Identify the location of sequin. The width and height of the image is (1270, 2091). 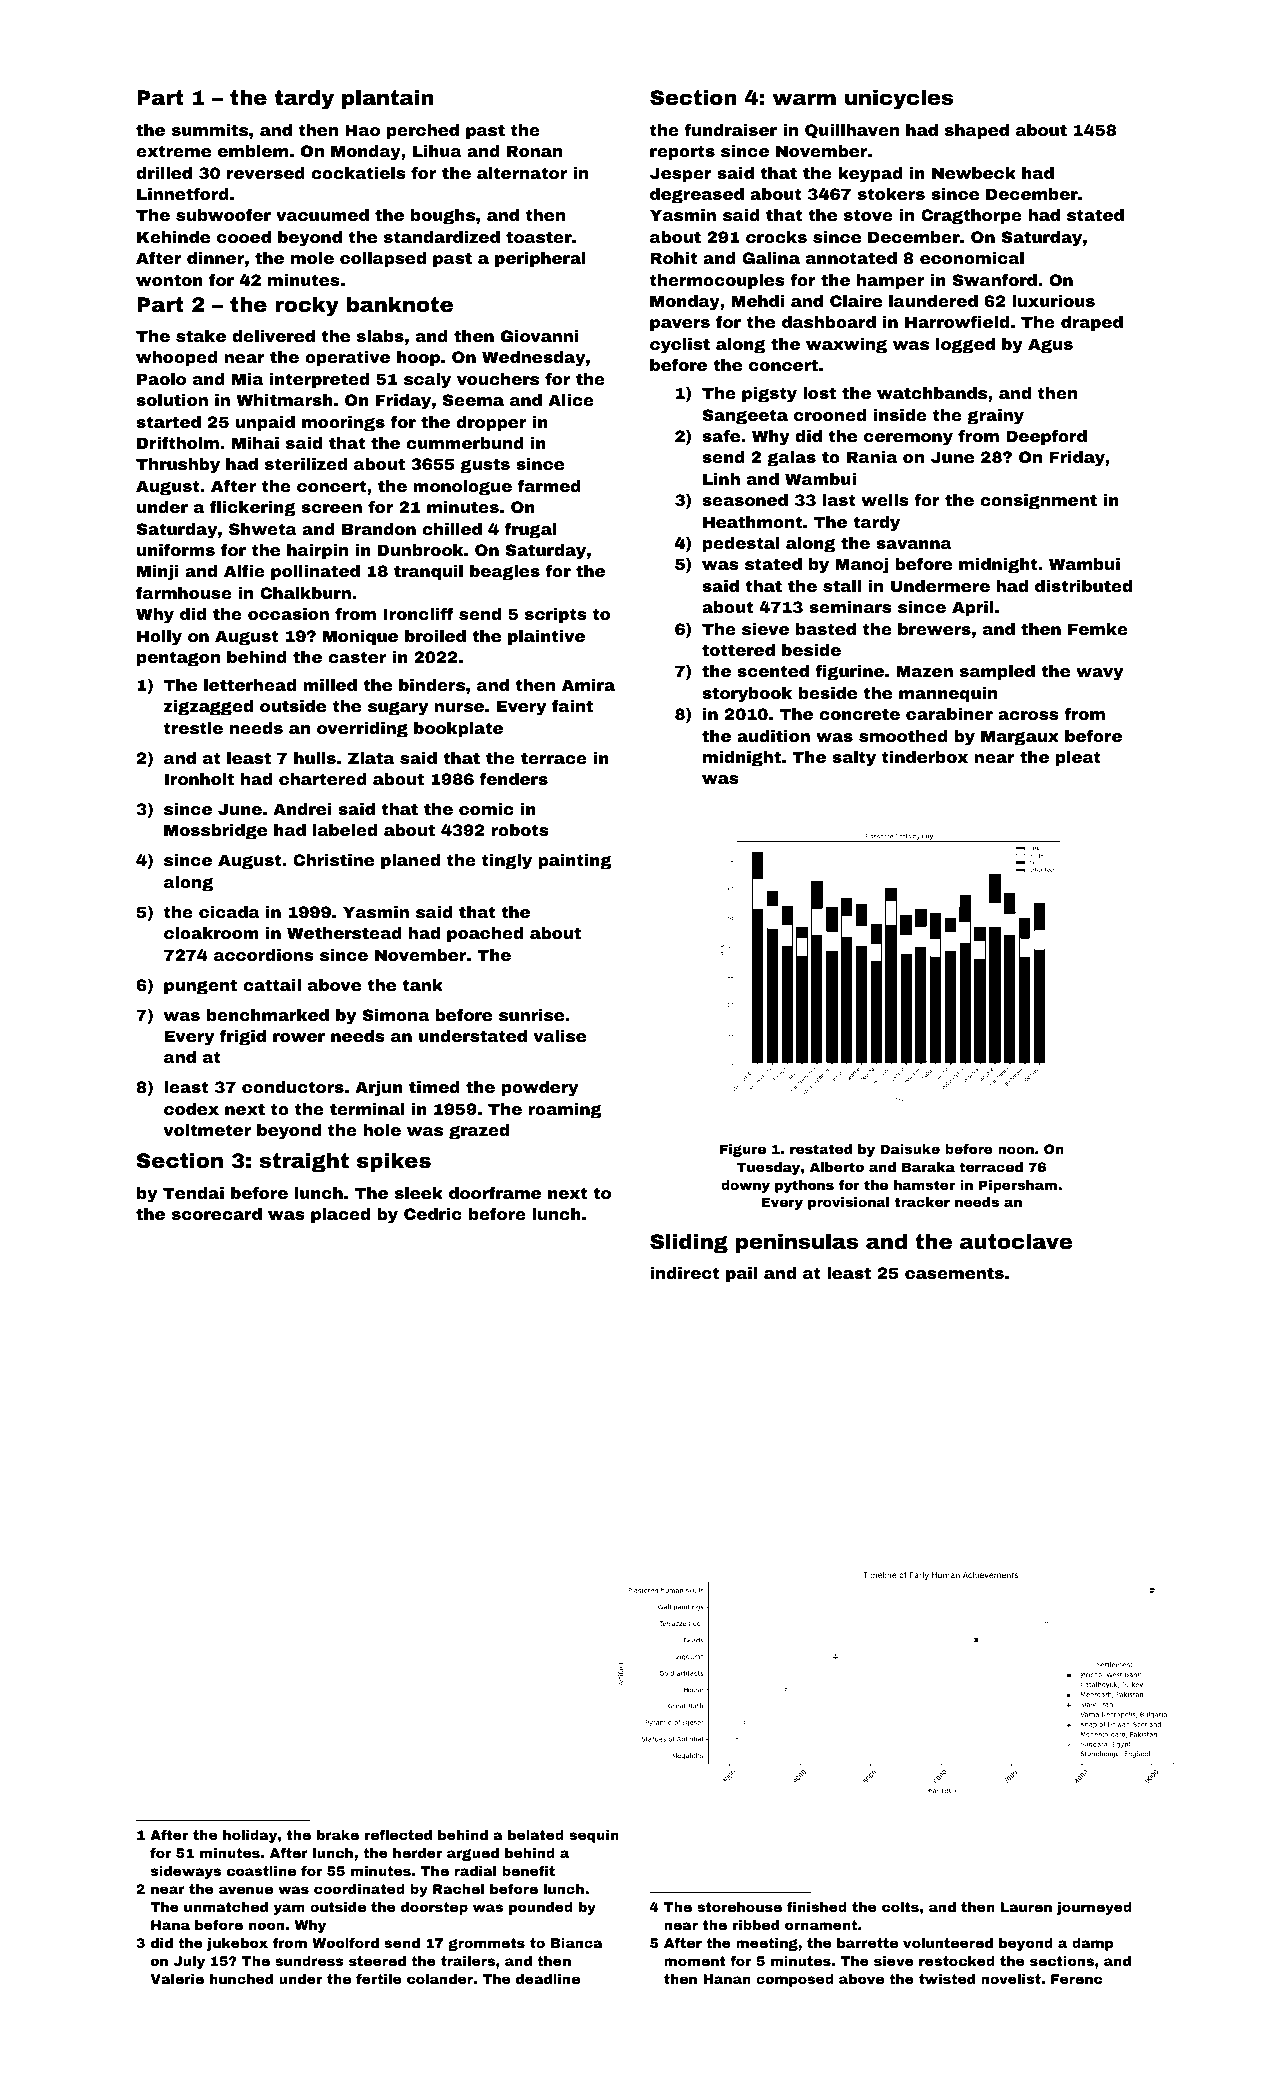
(594, 1836).
